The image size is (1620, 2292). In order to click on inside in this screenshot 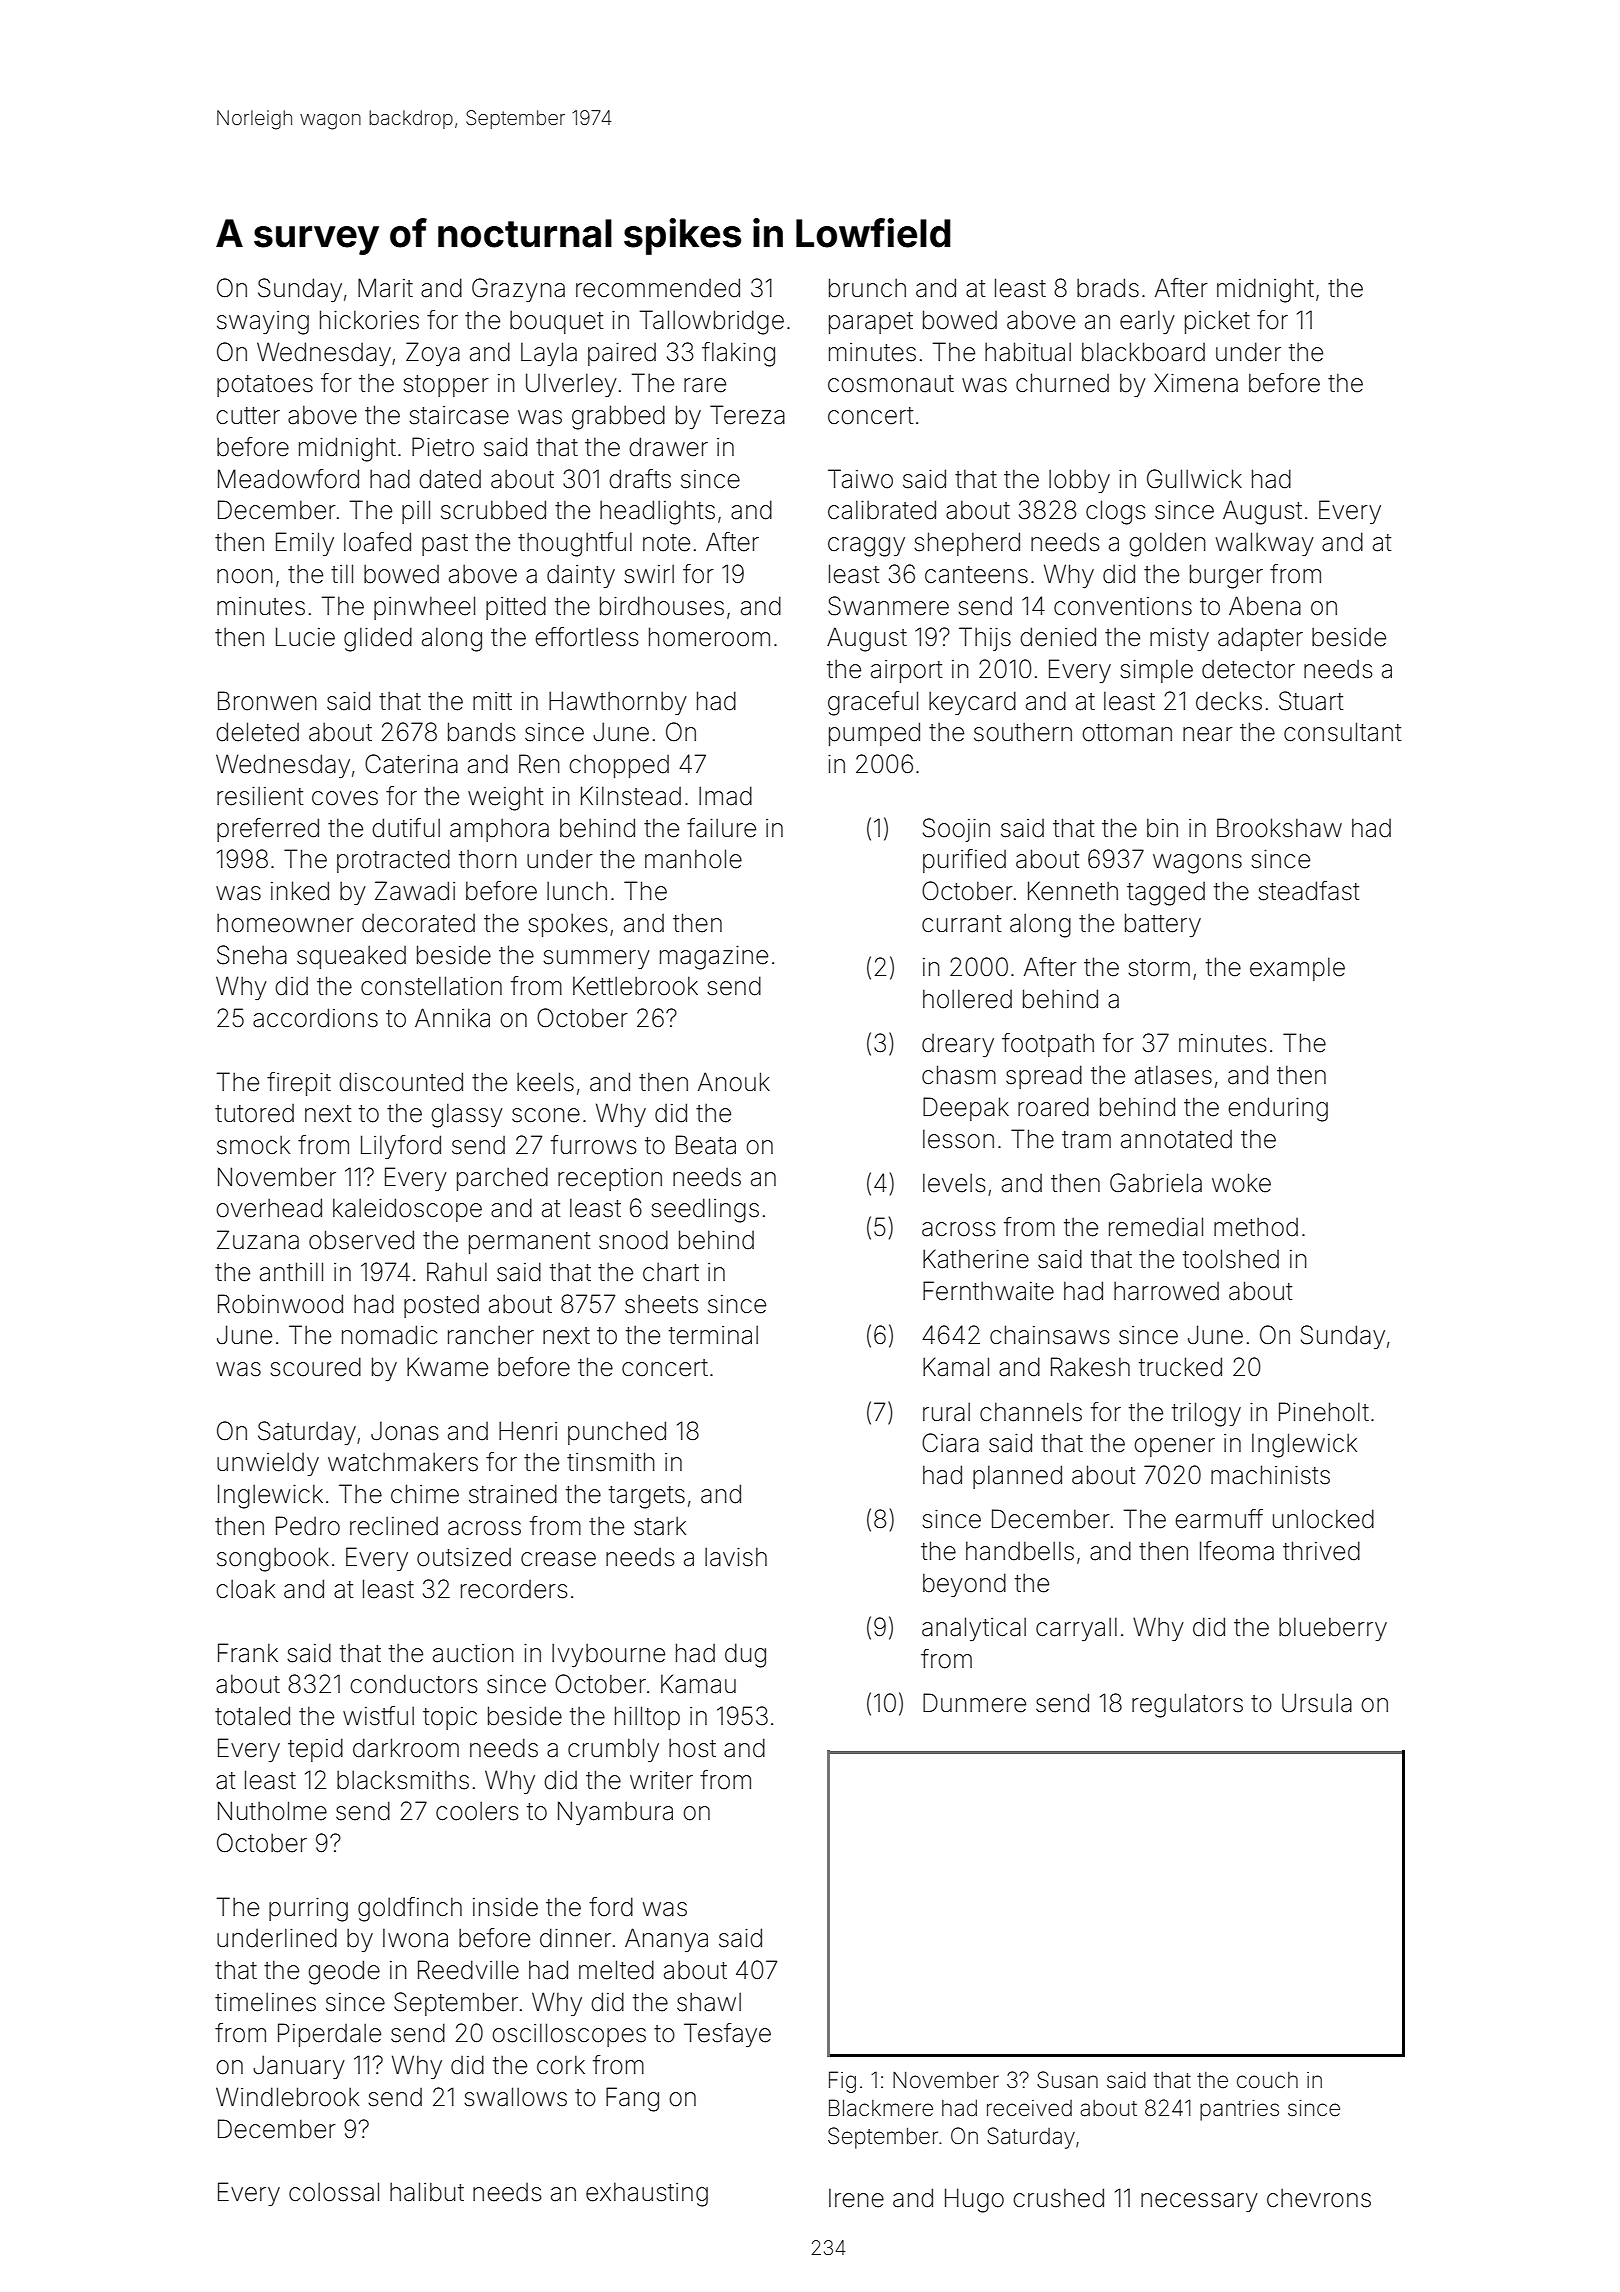, I will do `click(505, 1907)`.
